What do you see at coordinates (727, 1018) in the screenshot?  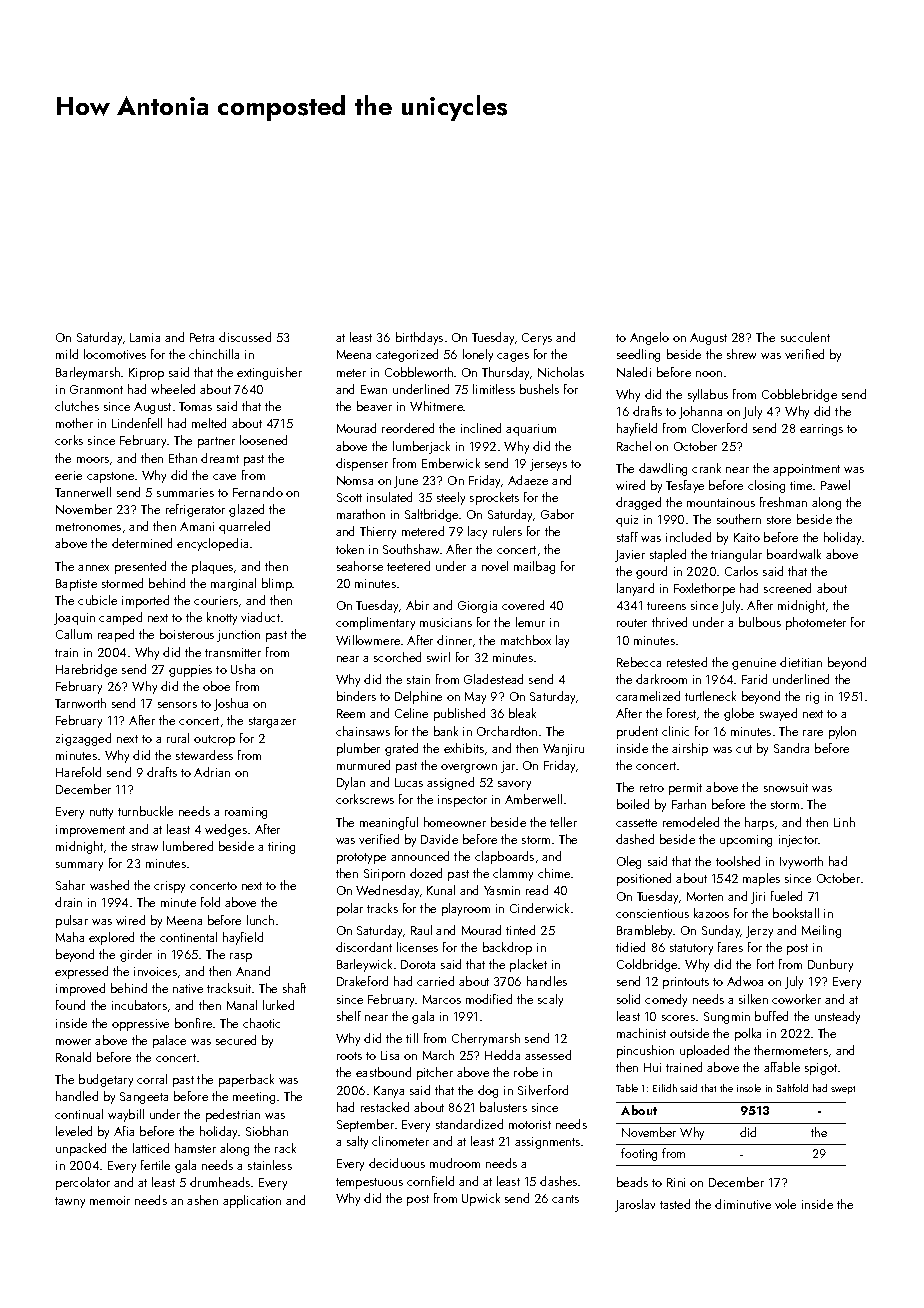 I see `Sungmin` at bounding box center [727, 1018].
